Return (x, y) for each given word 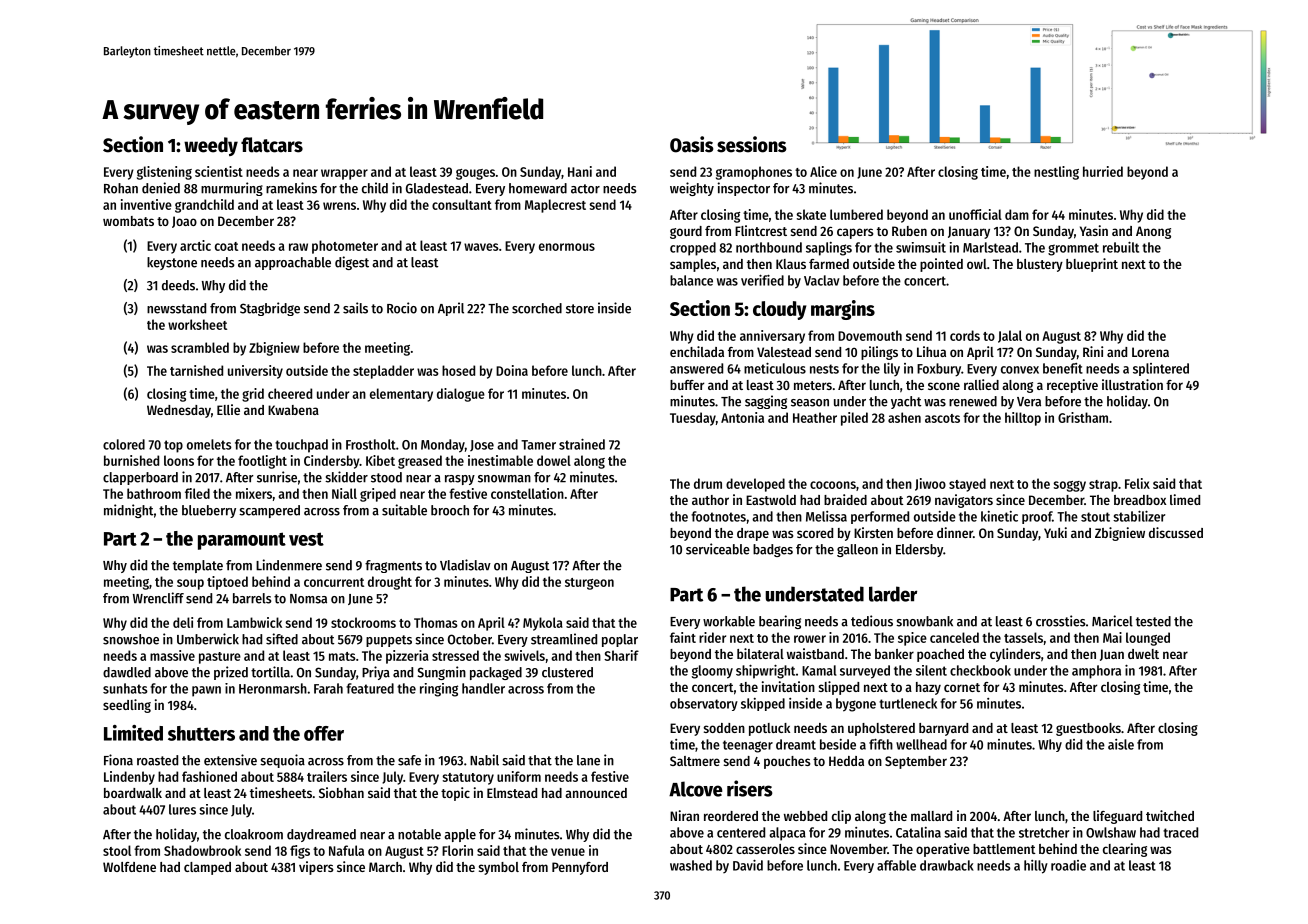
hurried (1103, 171)
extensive (230, 760)
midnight (128, 511)
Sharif (621, 655)
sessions (751, 144)
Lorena (1150, 352)
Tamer (538, 445)
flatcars (272, 145)
